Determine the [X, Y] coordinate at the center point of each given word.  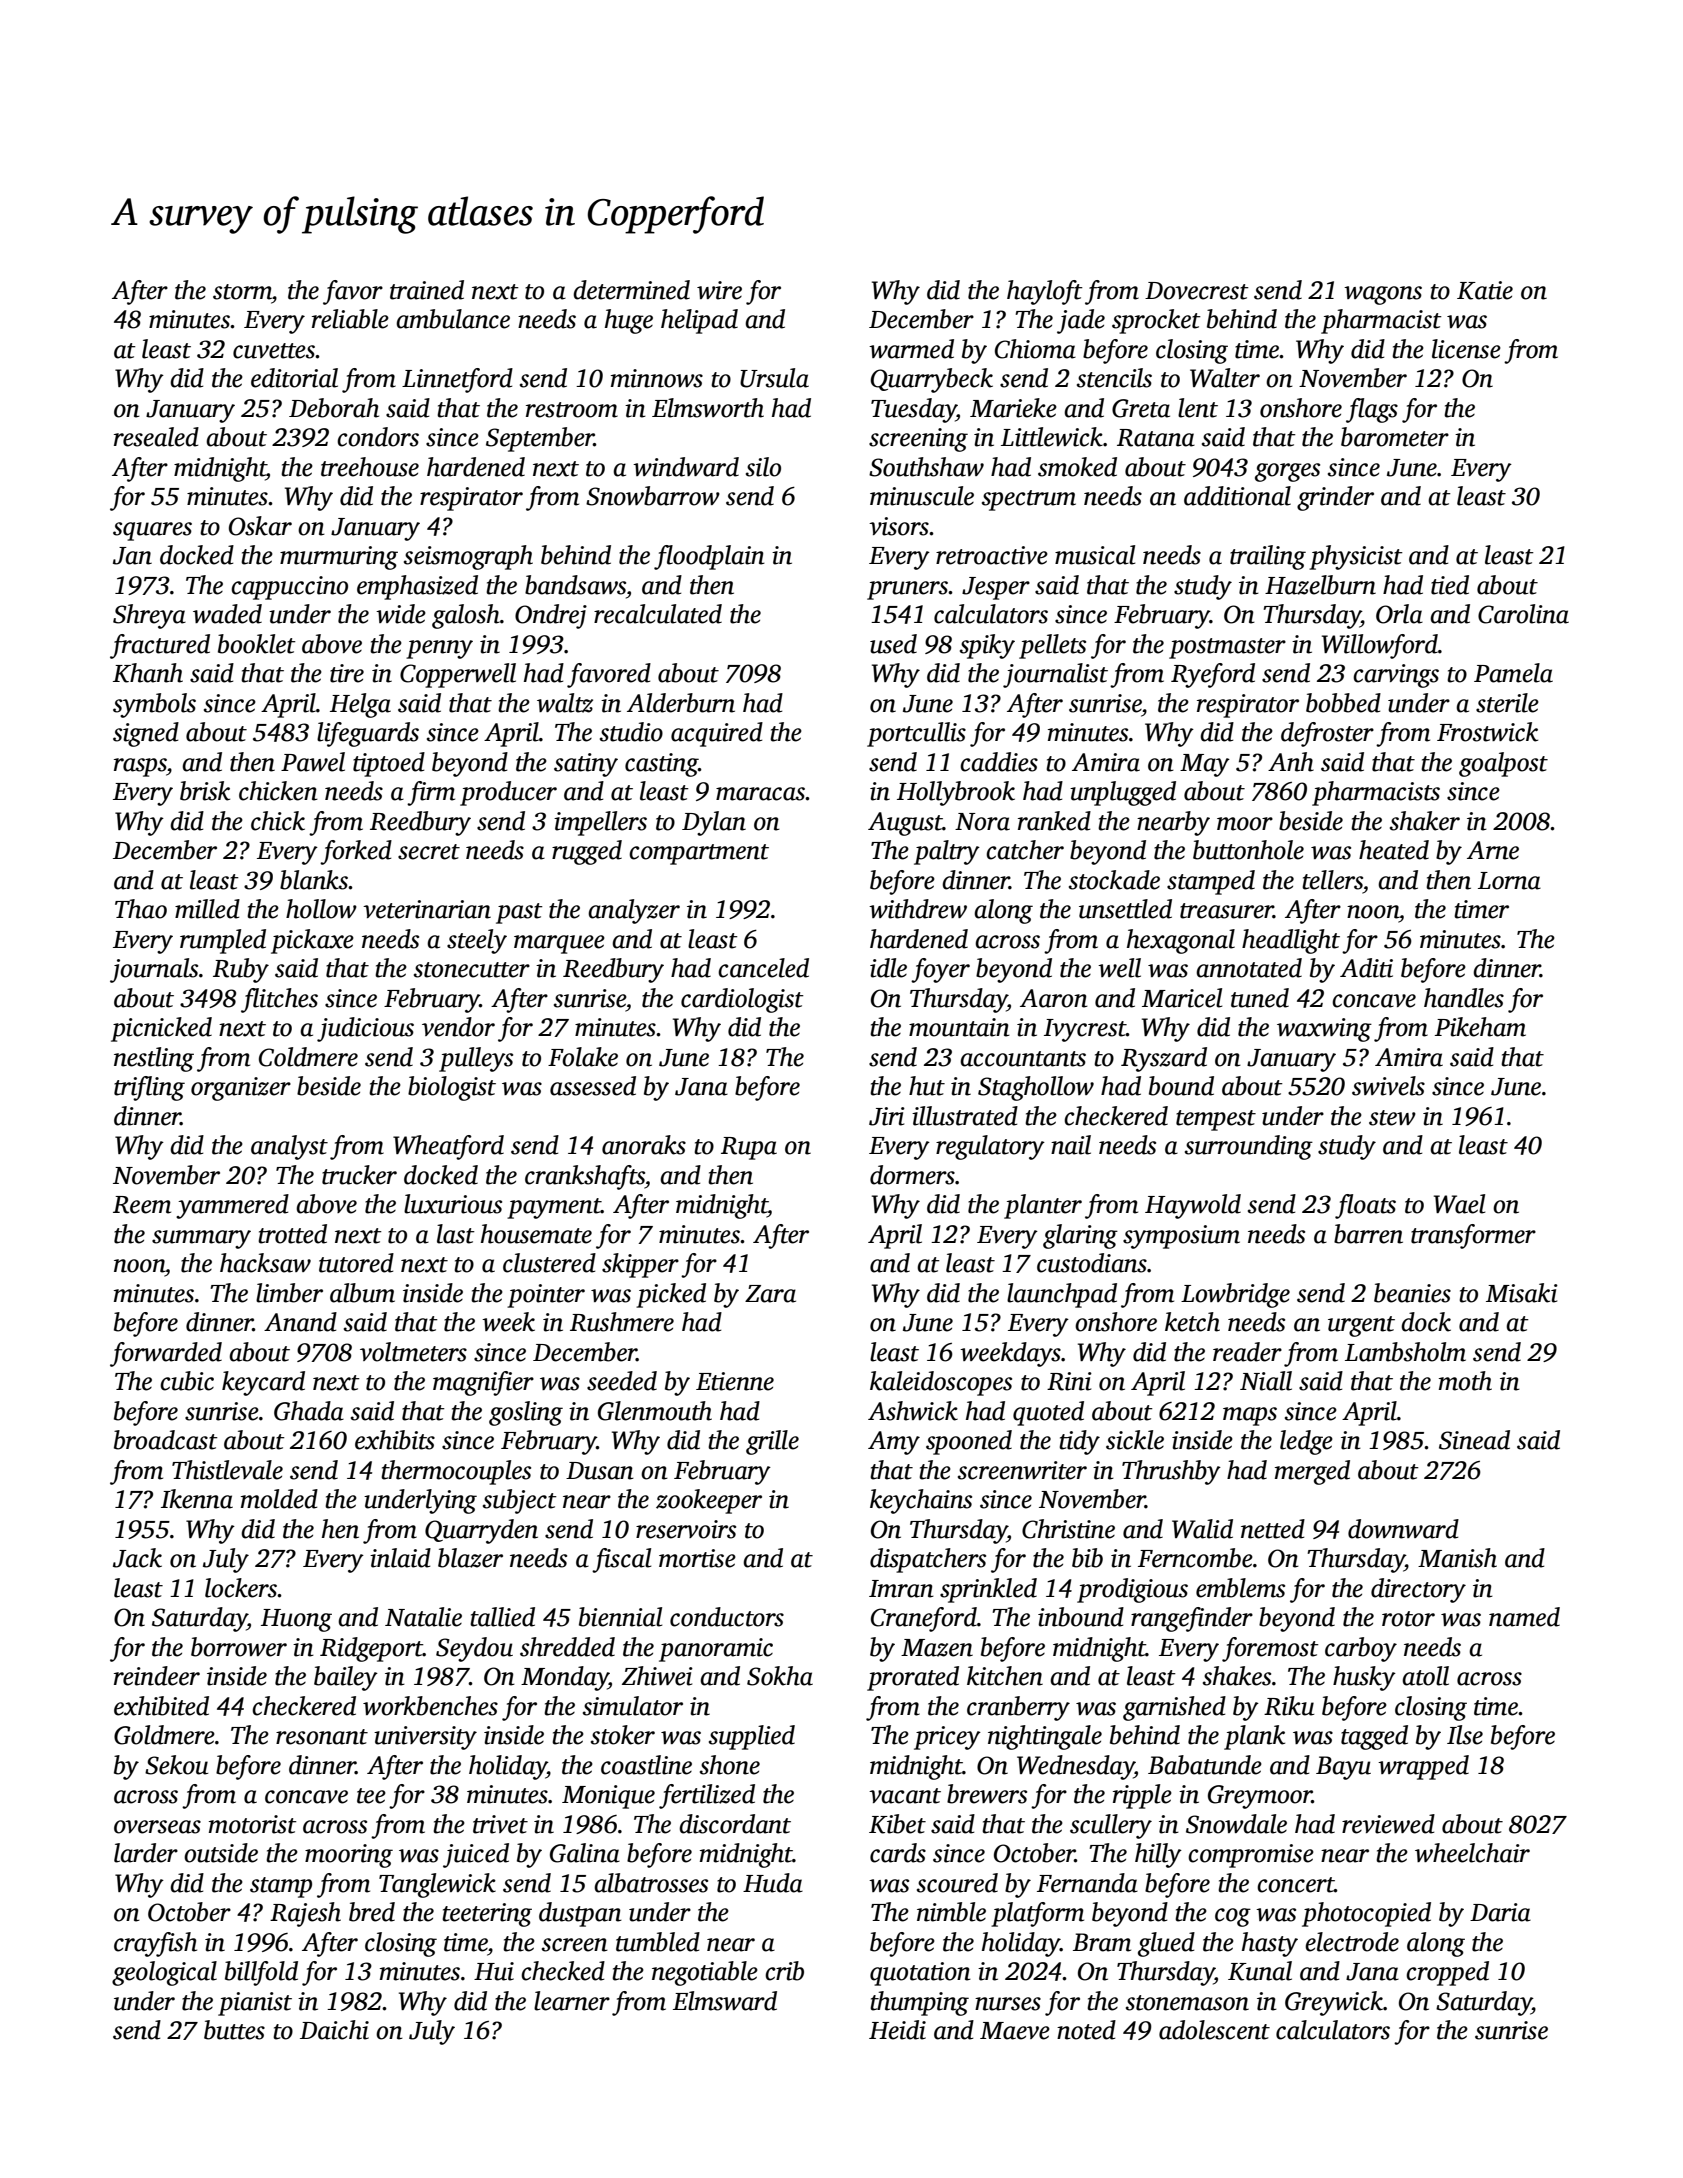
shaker [1425, 821]
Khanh [148, 673]
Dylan [714, 823]
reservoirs [686, 1529]
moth [1465, 1381]
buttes [234, 2030]
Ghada [309, 1411]
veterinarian [427, 909]
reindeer [157, 1676]
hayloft [1045, 292]
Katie [1485, 290]
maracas [761, 794]
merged [1312, 1472]
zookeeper [709, 1501]
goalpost [1503, 764]
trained [427, 290]
